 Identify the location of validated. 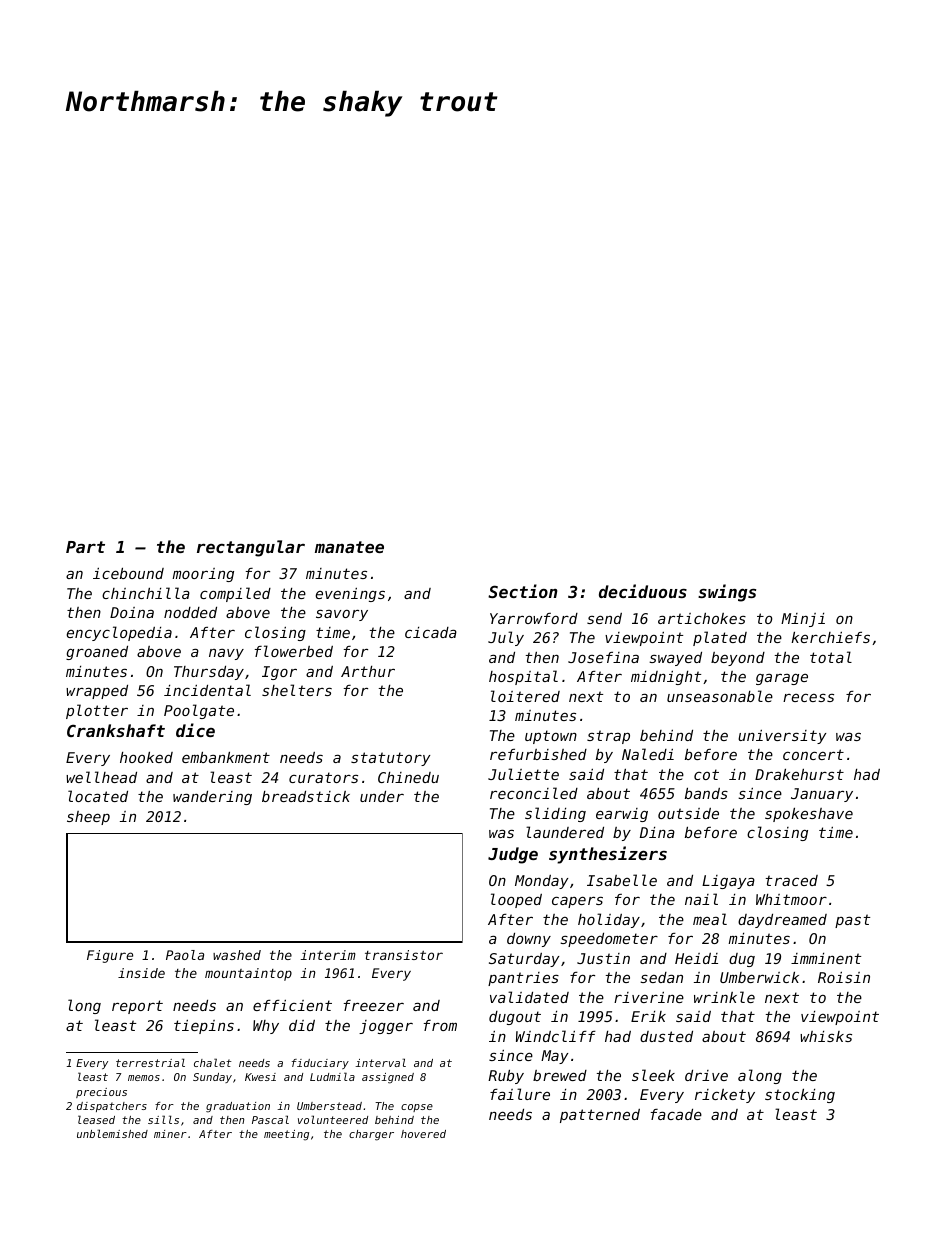
(529, 997).
